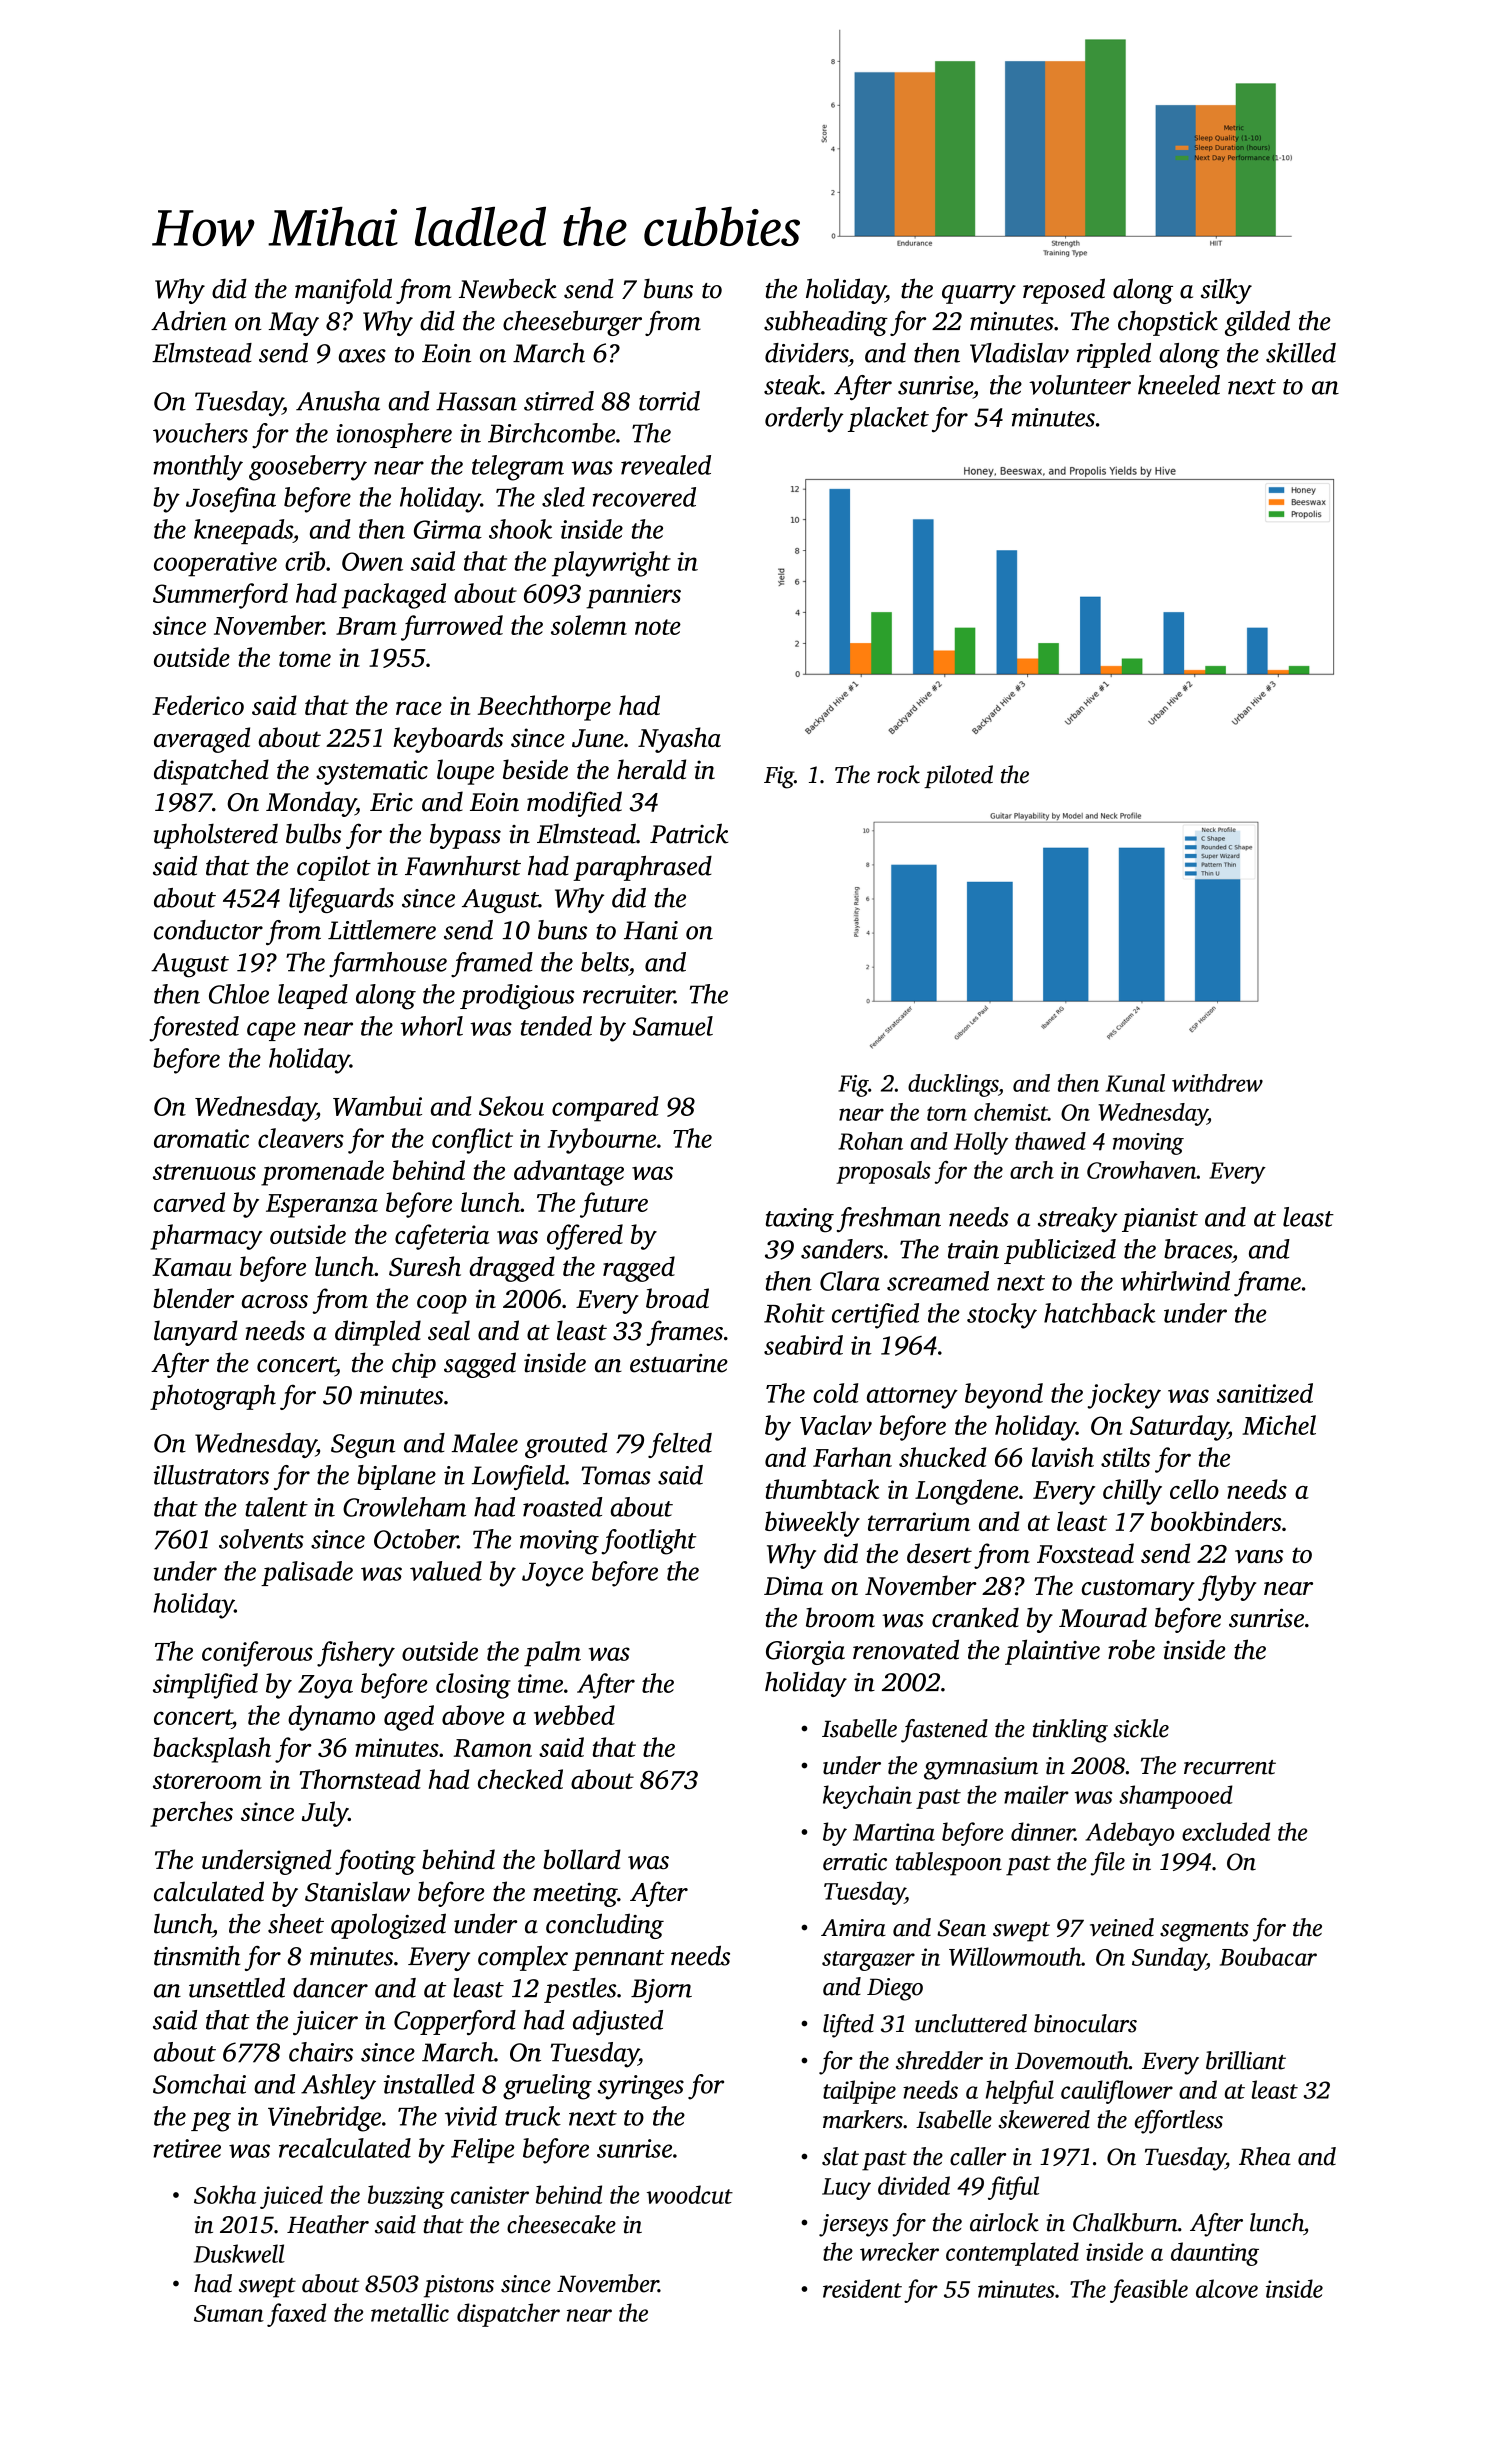  I want to click on retiree, so click(187, 2148).
